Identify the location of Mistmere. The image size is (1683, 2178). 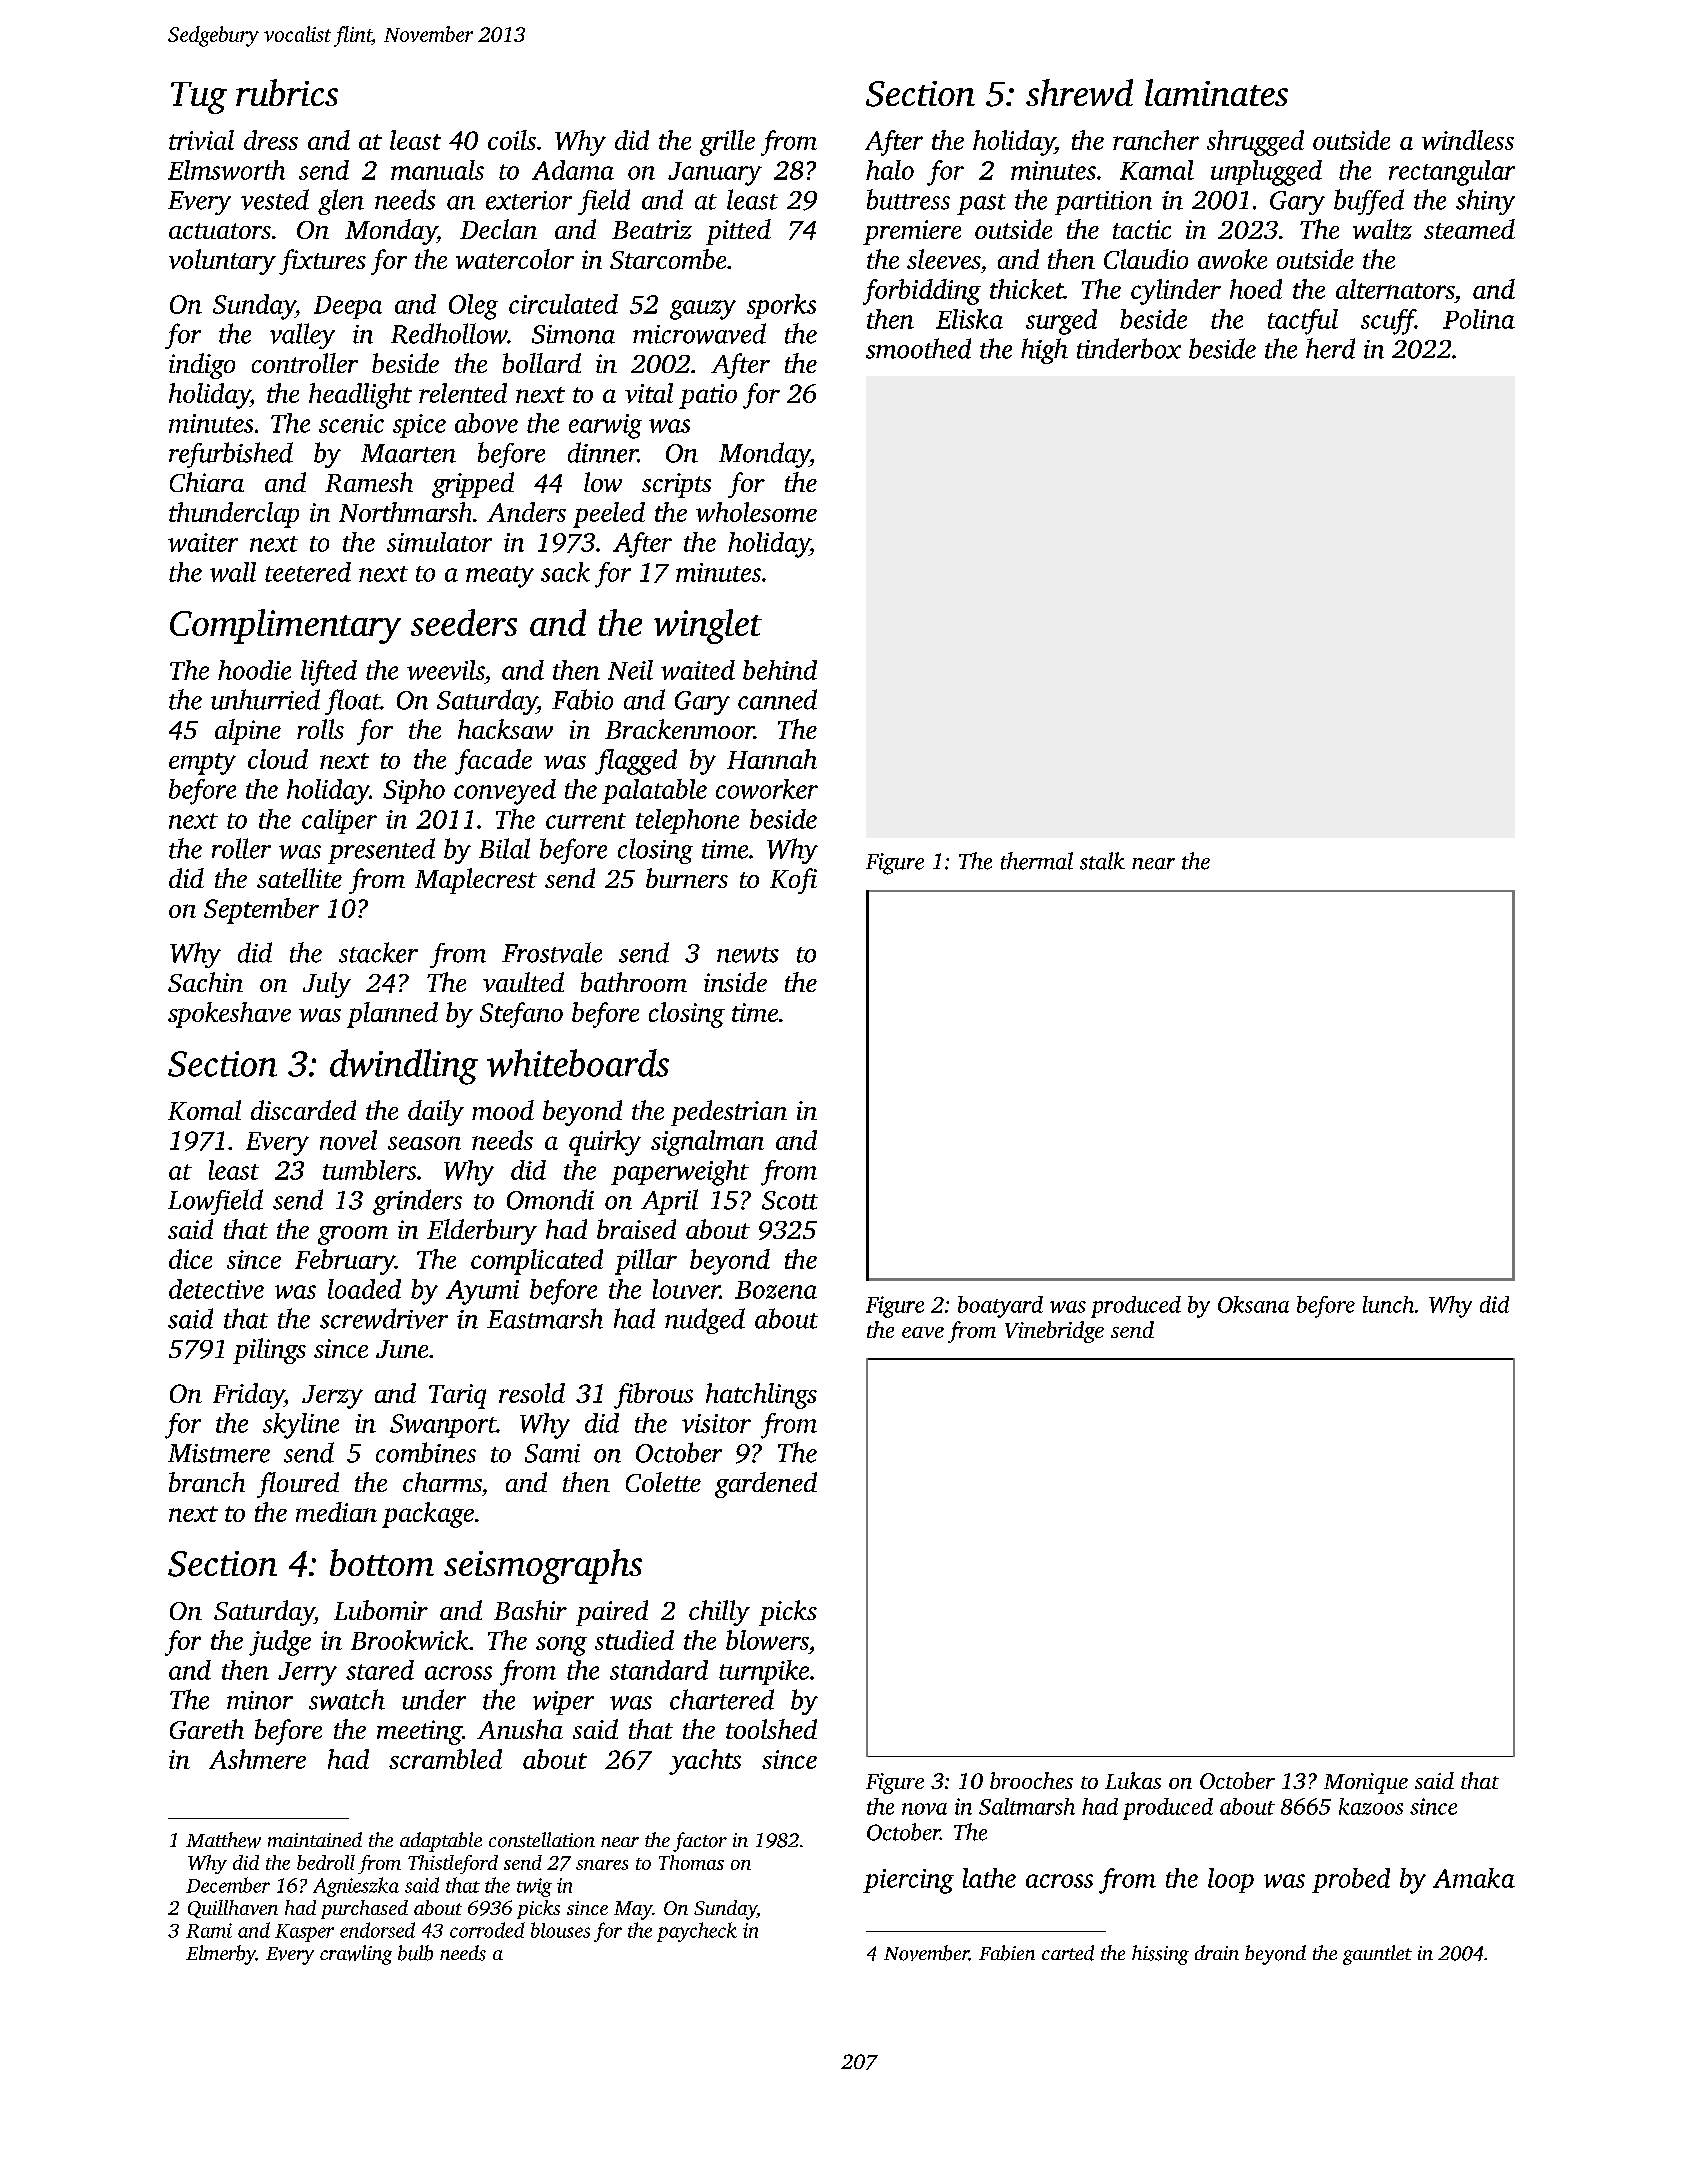
(219, 1453).
